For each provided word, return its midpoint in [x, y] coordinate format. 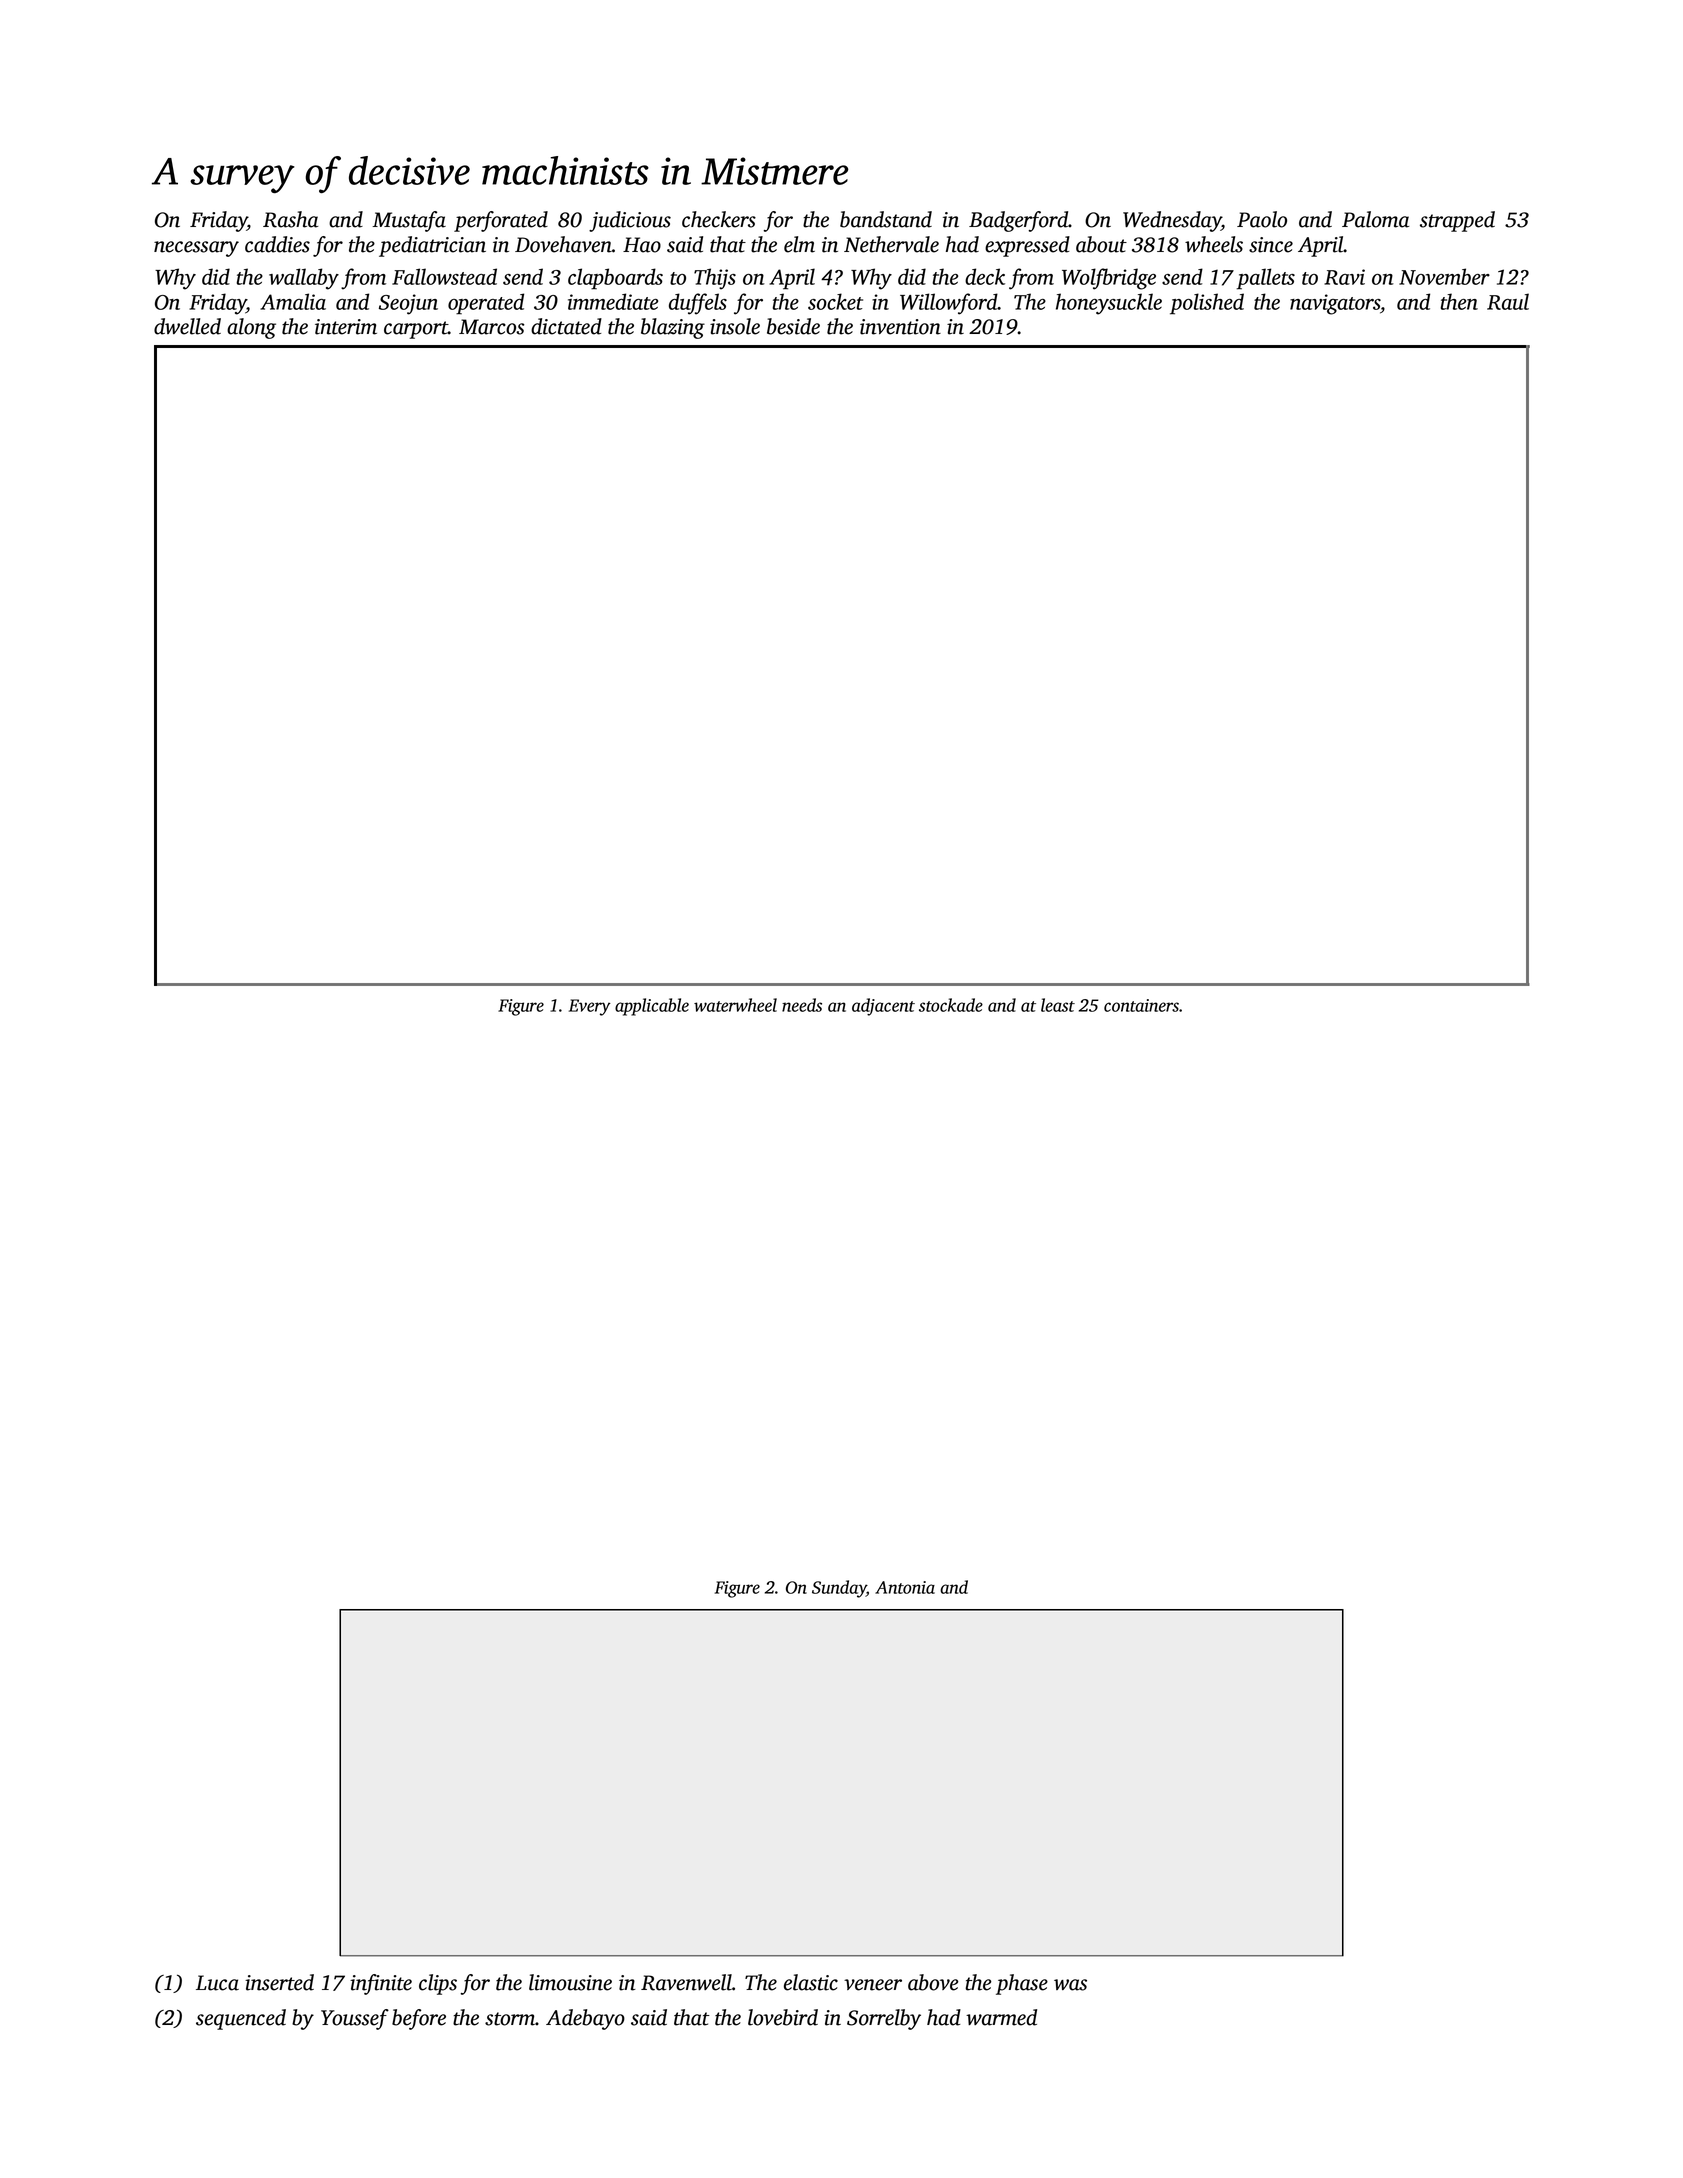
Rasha [290, 219]
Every [590, 1007]
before [419, 2019]
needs [802, 1005]
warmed [1001, 2017]
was [1070, 1985]
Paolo [1262, 219]
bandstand [886, 219]
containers [1141, 1005]
